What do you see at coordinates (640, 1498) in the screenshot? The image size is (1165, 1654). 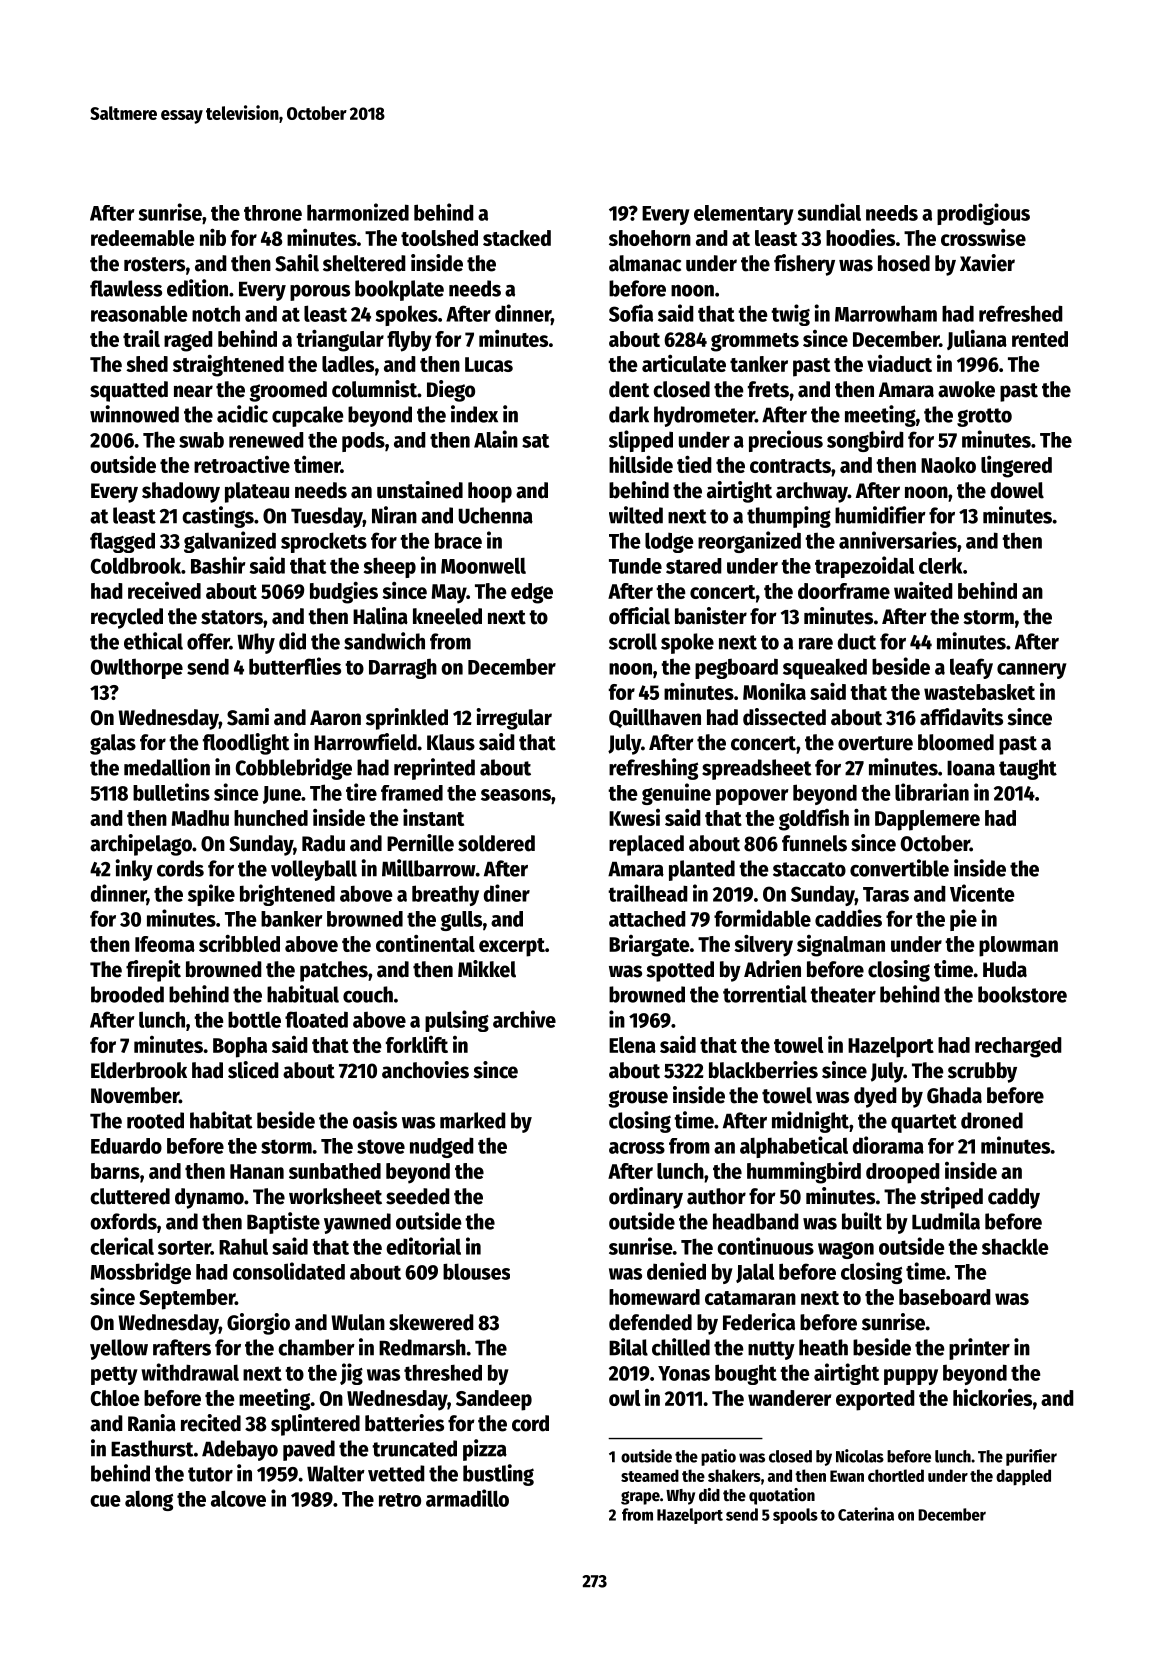 I see `grape` at bounding box center [640, 1498].
